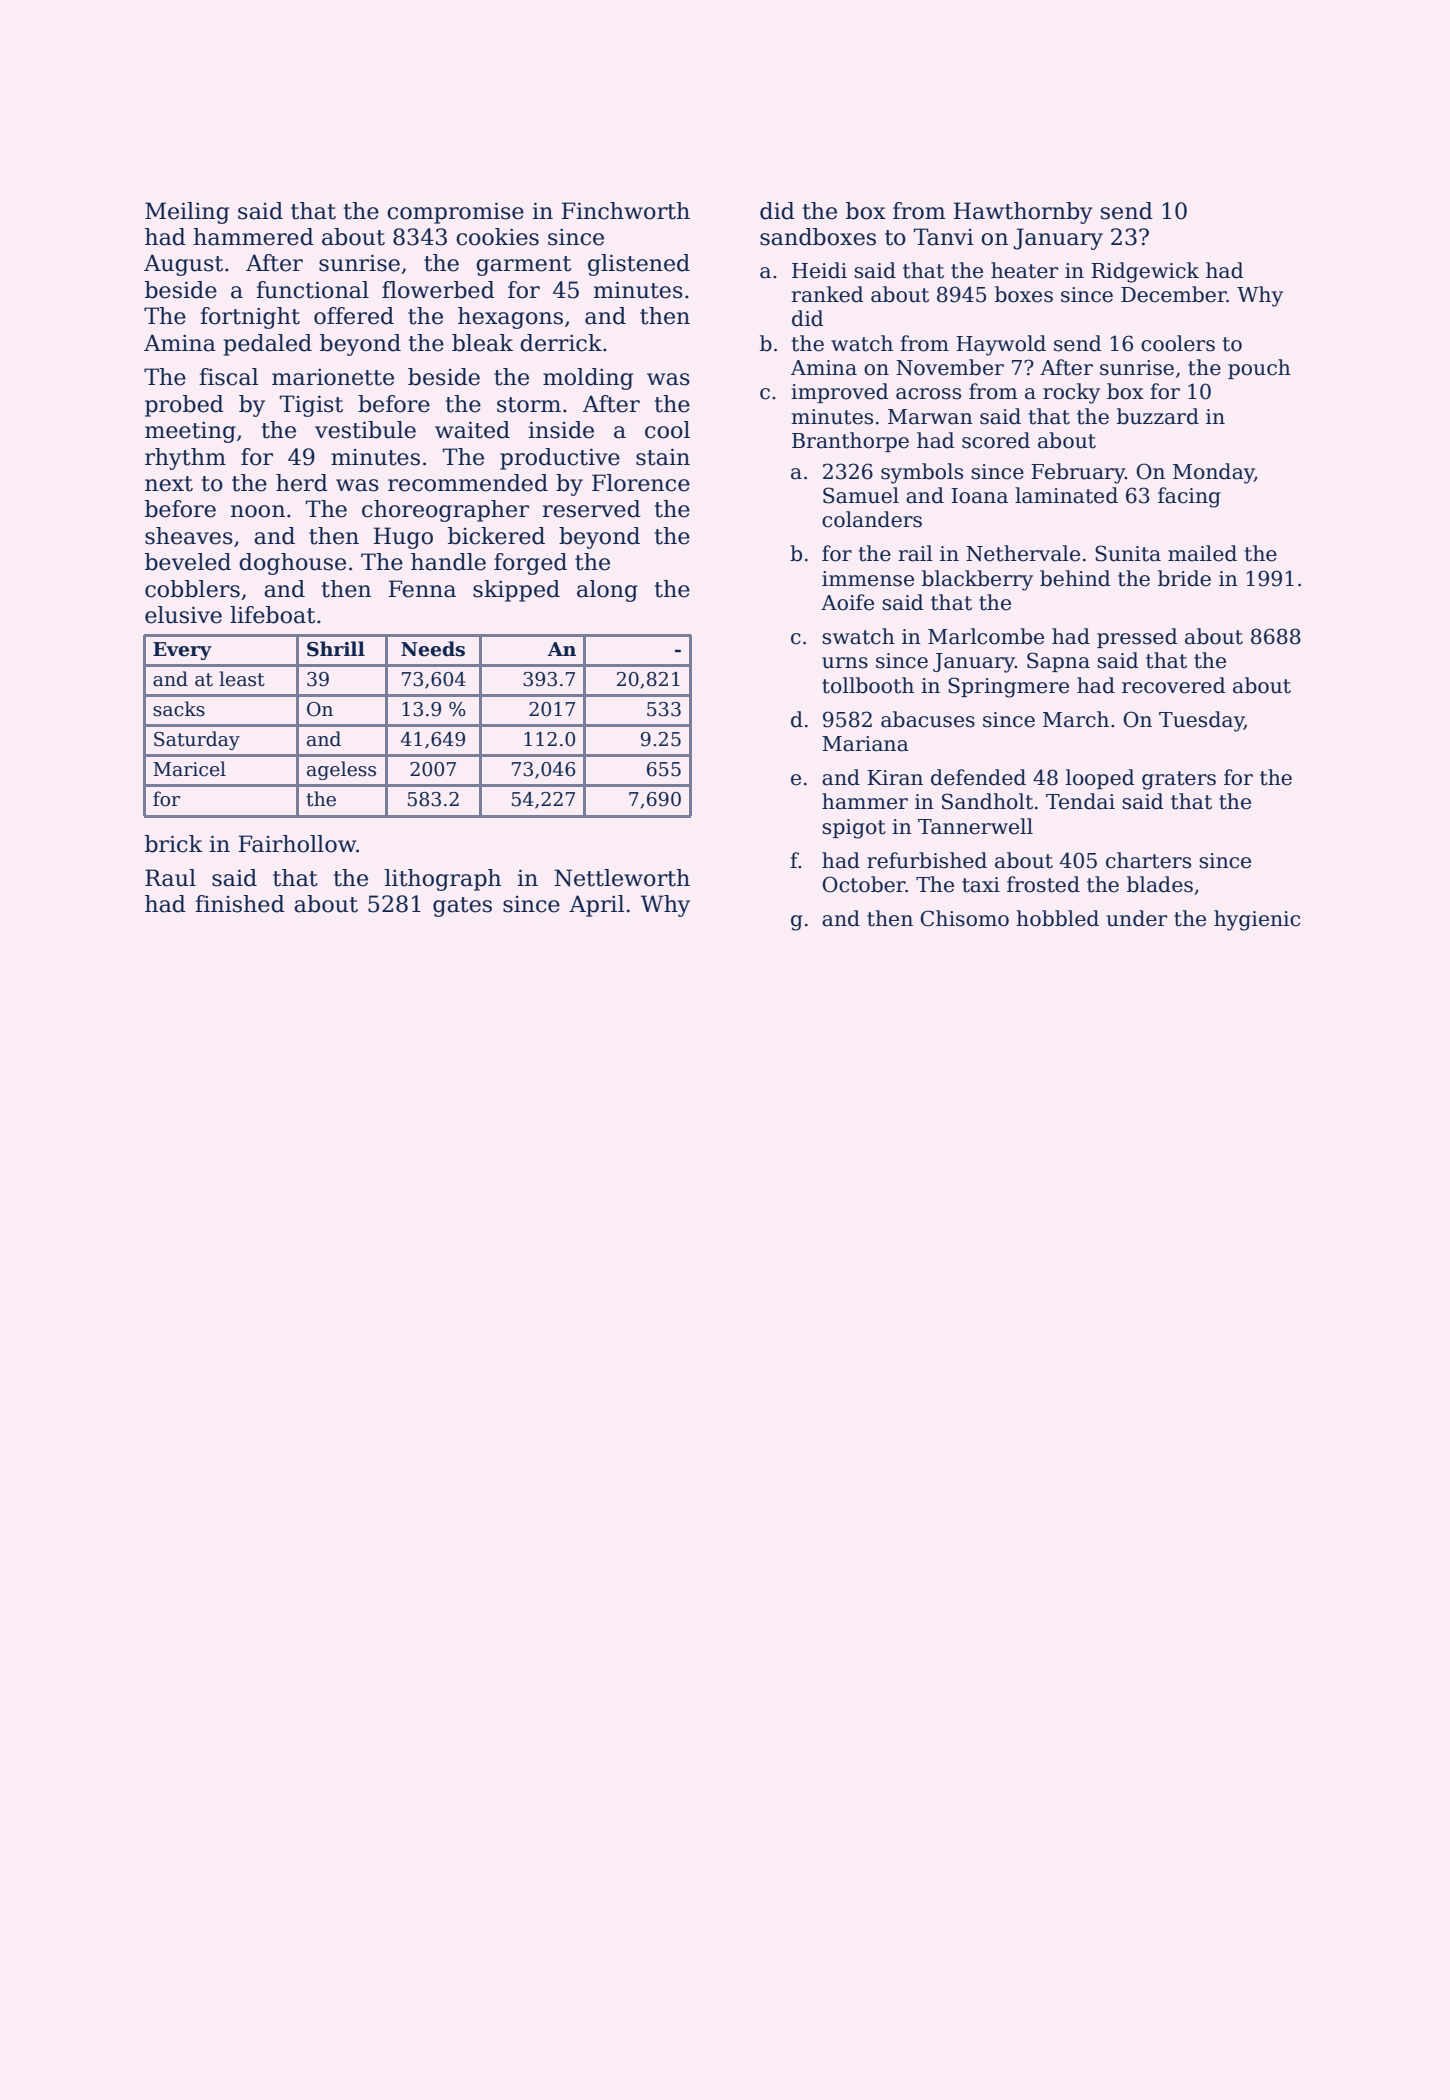 This document has width=1450, height=2100. What do you see at coordinates (944, 237) in the document?
I see `Tanvi` at bounding box center [944, 237].
